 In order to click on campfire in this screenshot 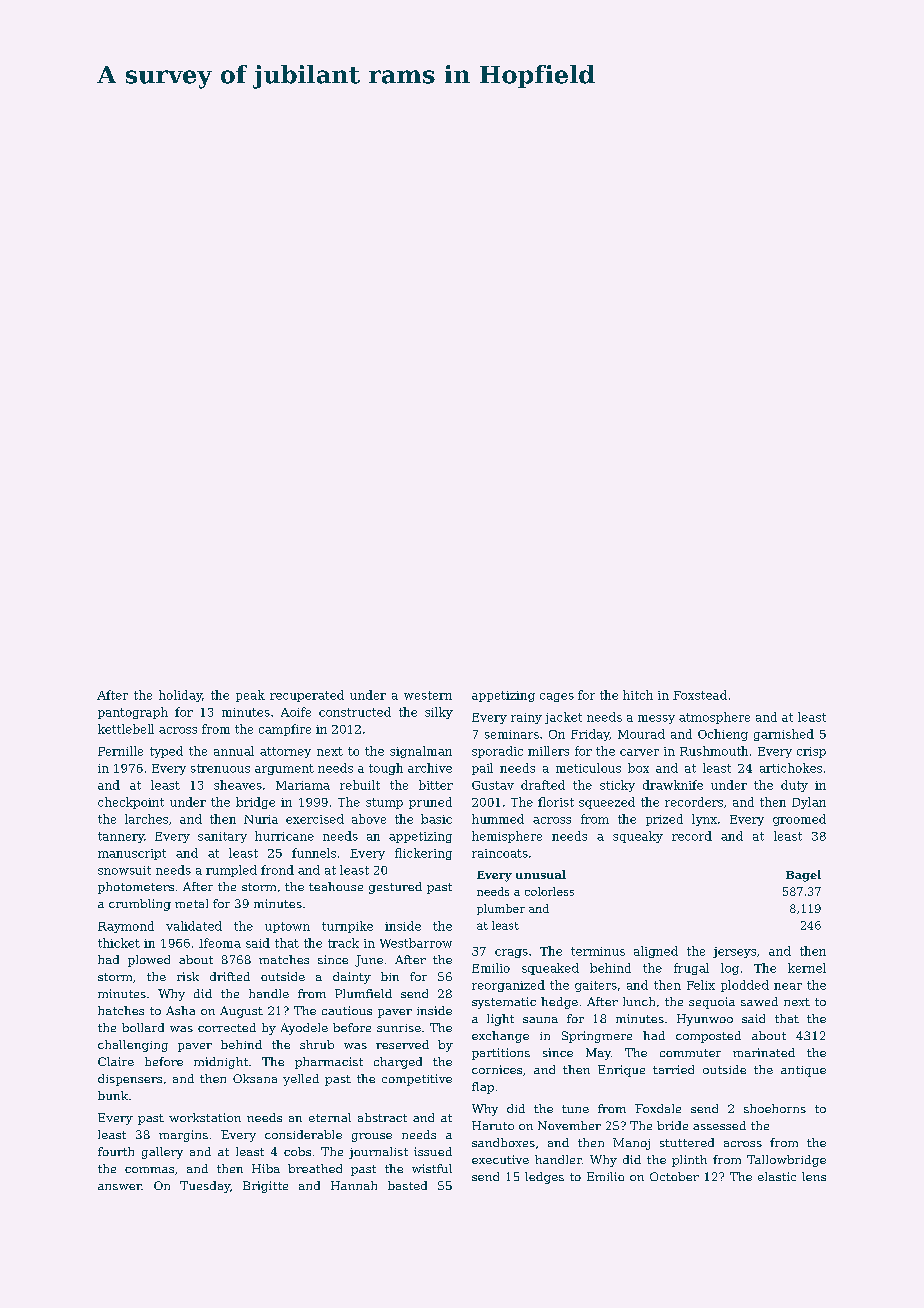, I will do `click(285, 730)`.
